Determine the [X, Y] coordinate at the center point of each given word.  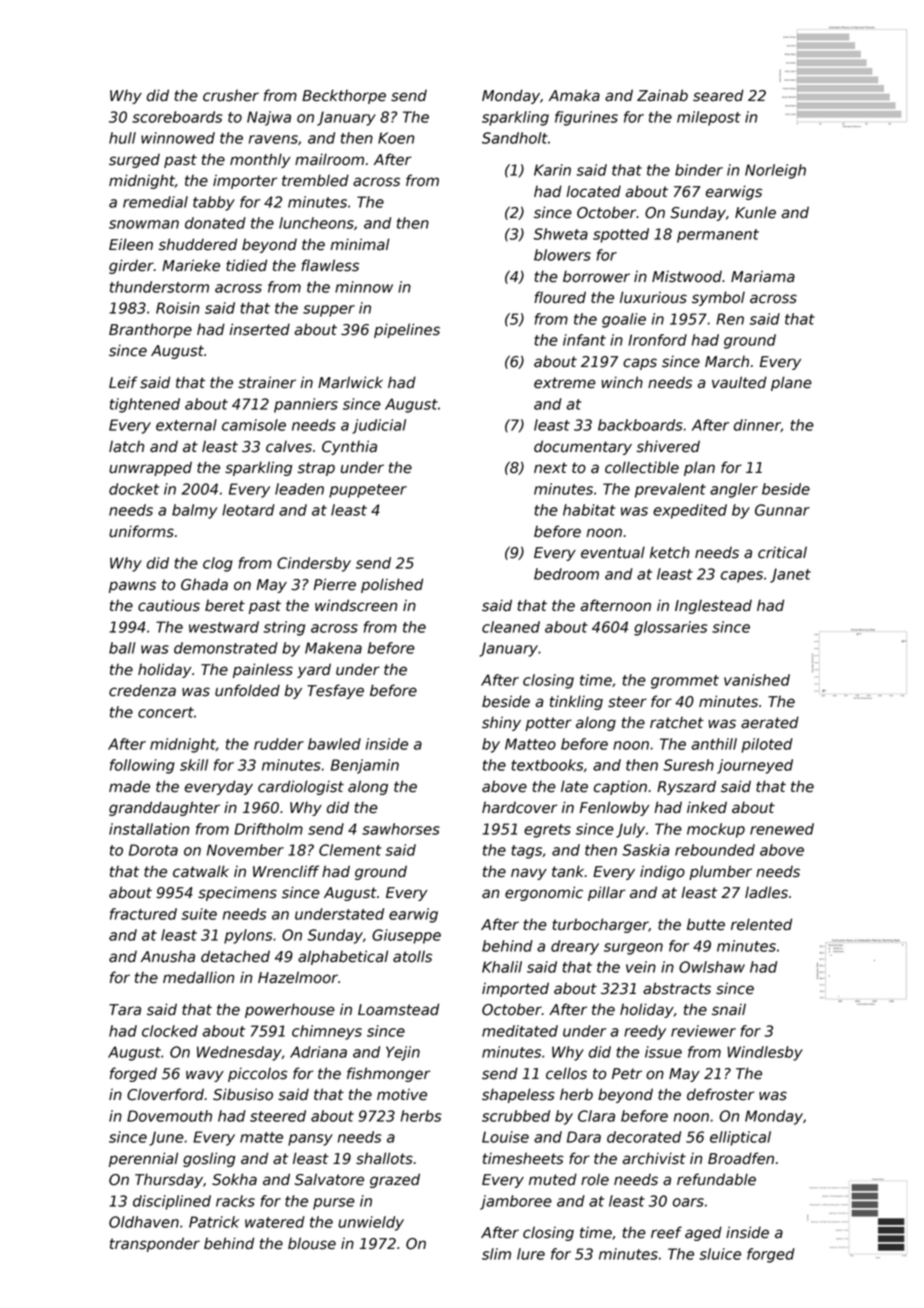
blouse [312, 1243]
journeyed [755, 766]
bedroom [566, 574]
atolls [412, 956]
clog [218, 564]
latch [126, 446]
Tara [125, 1010]
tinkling [576, 702]
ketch [669, 552]
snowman [144, 224]
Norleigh [775, 171]
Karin [552, 170]
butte [706, 924]
